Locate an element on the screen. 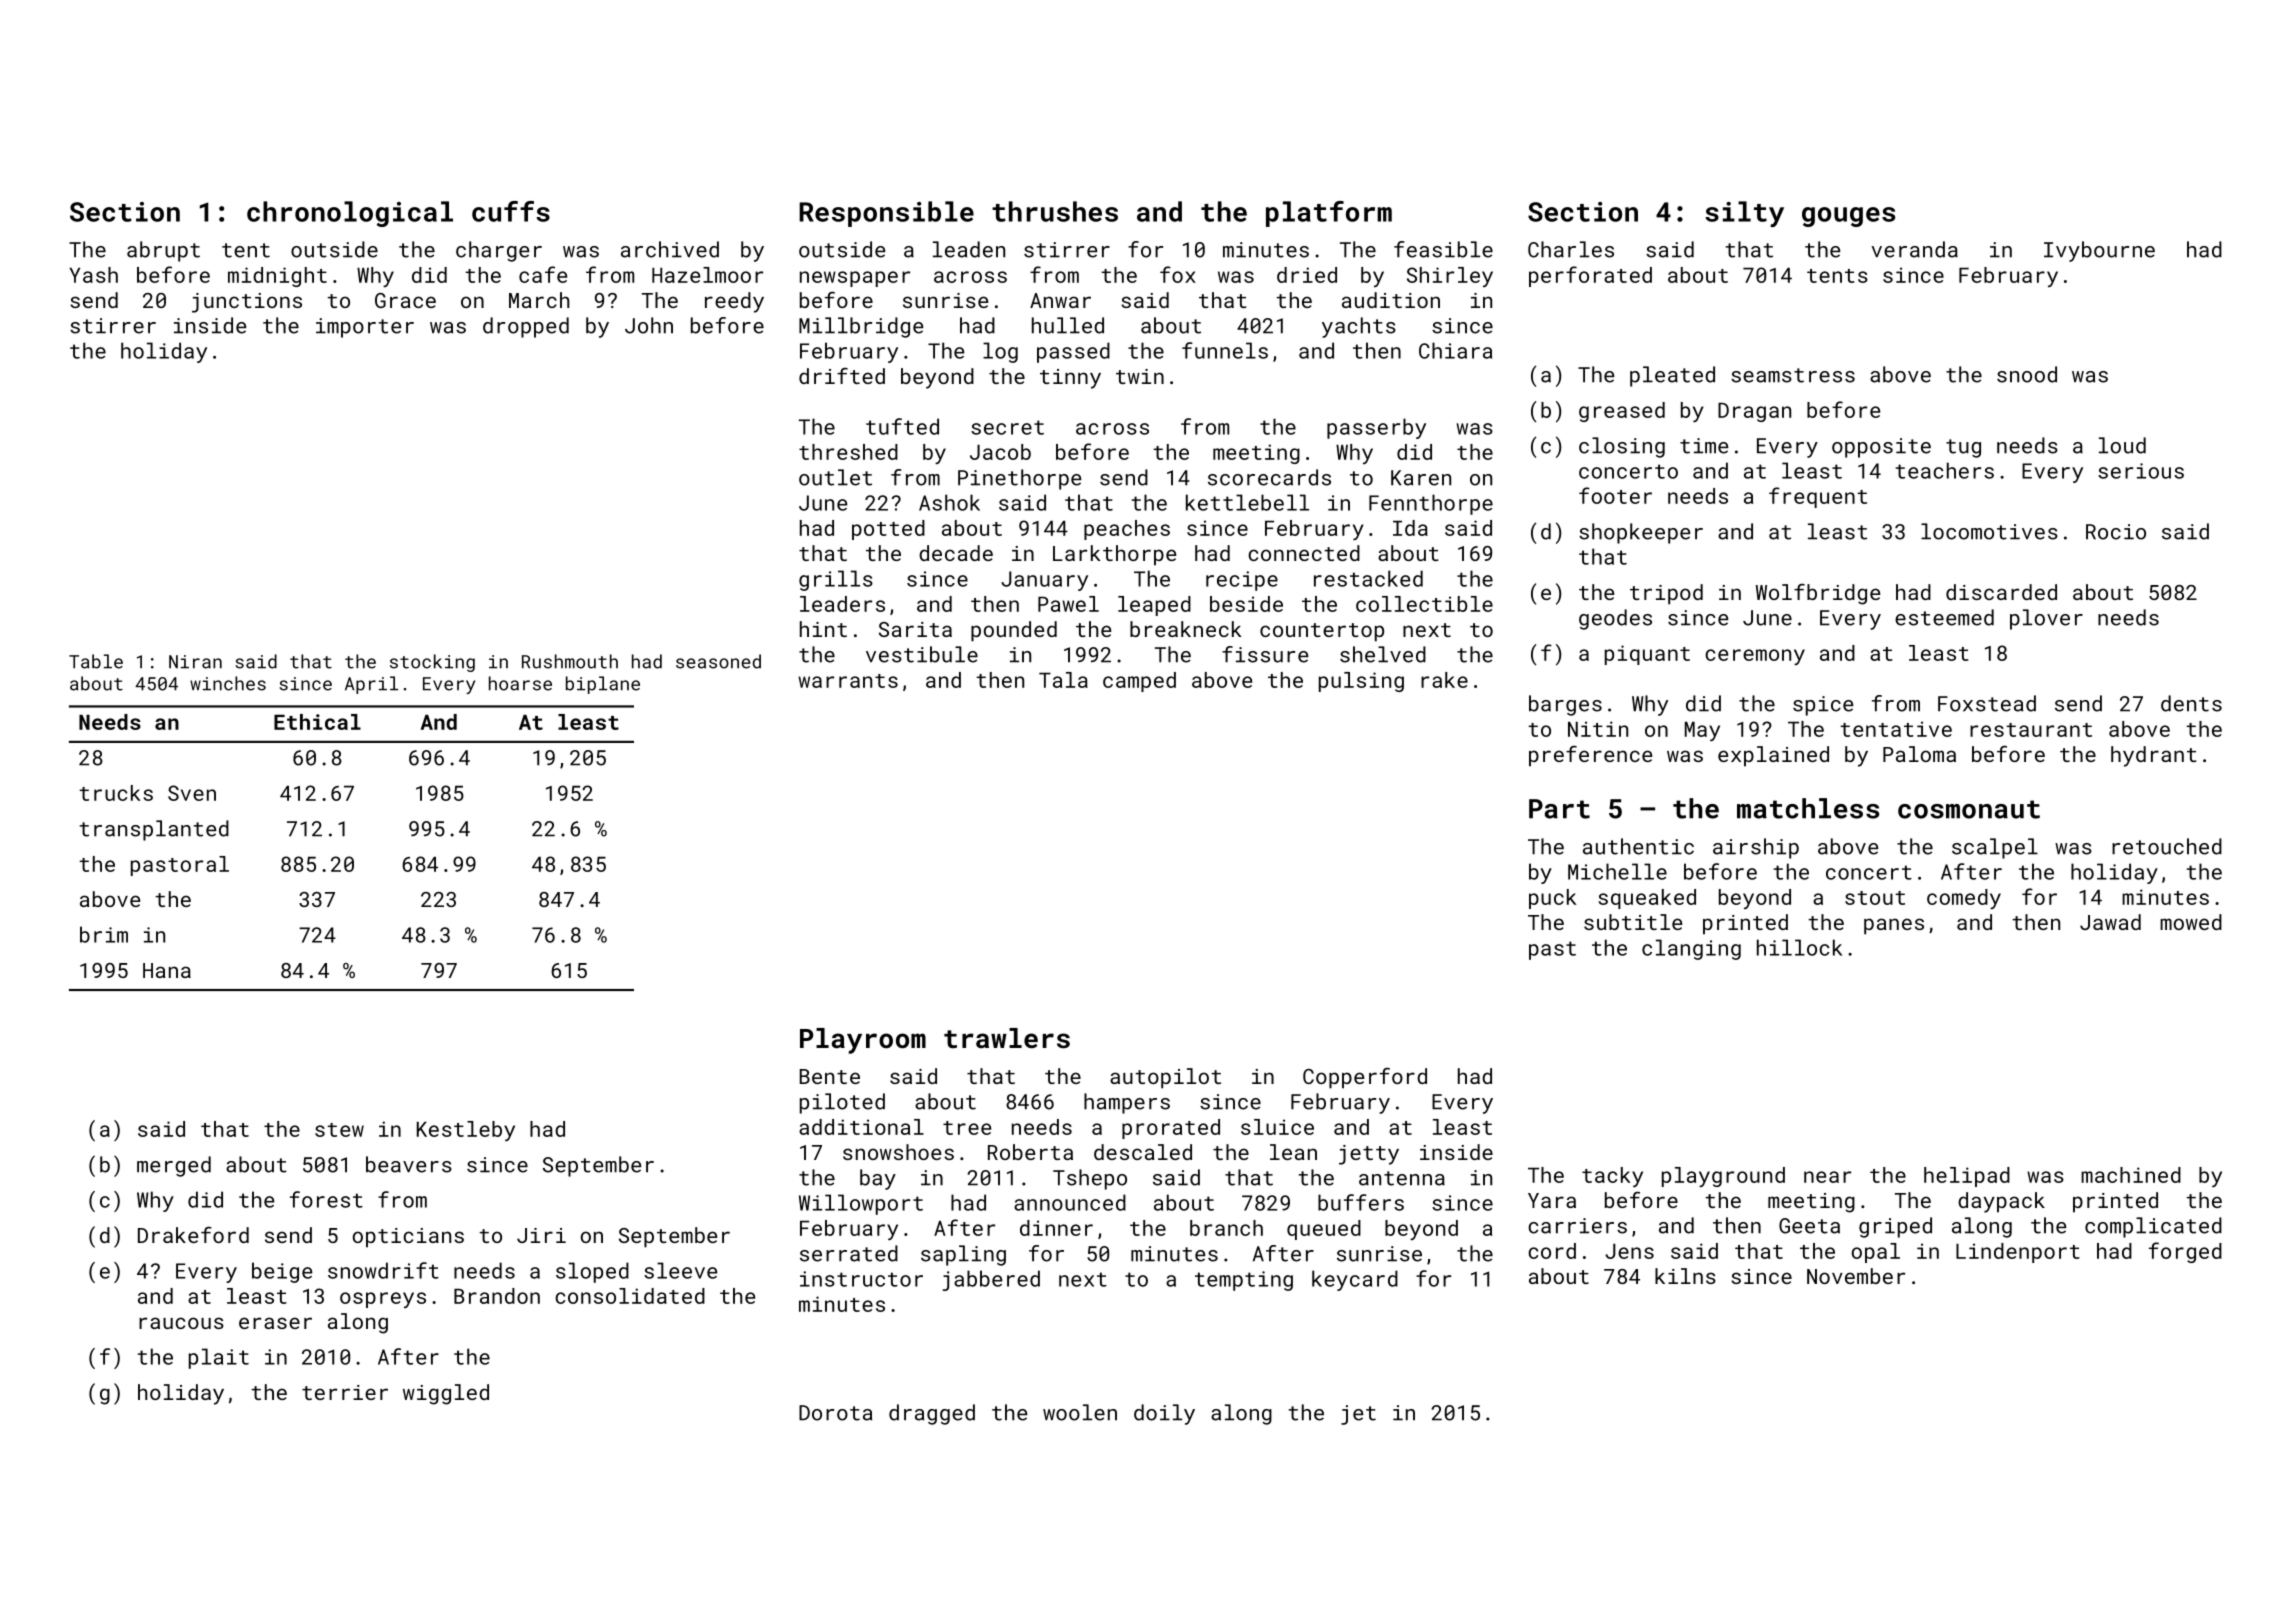 The image size is (2292, 1620). thrushes is located at coordinates (1055, 211).
